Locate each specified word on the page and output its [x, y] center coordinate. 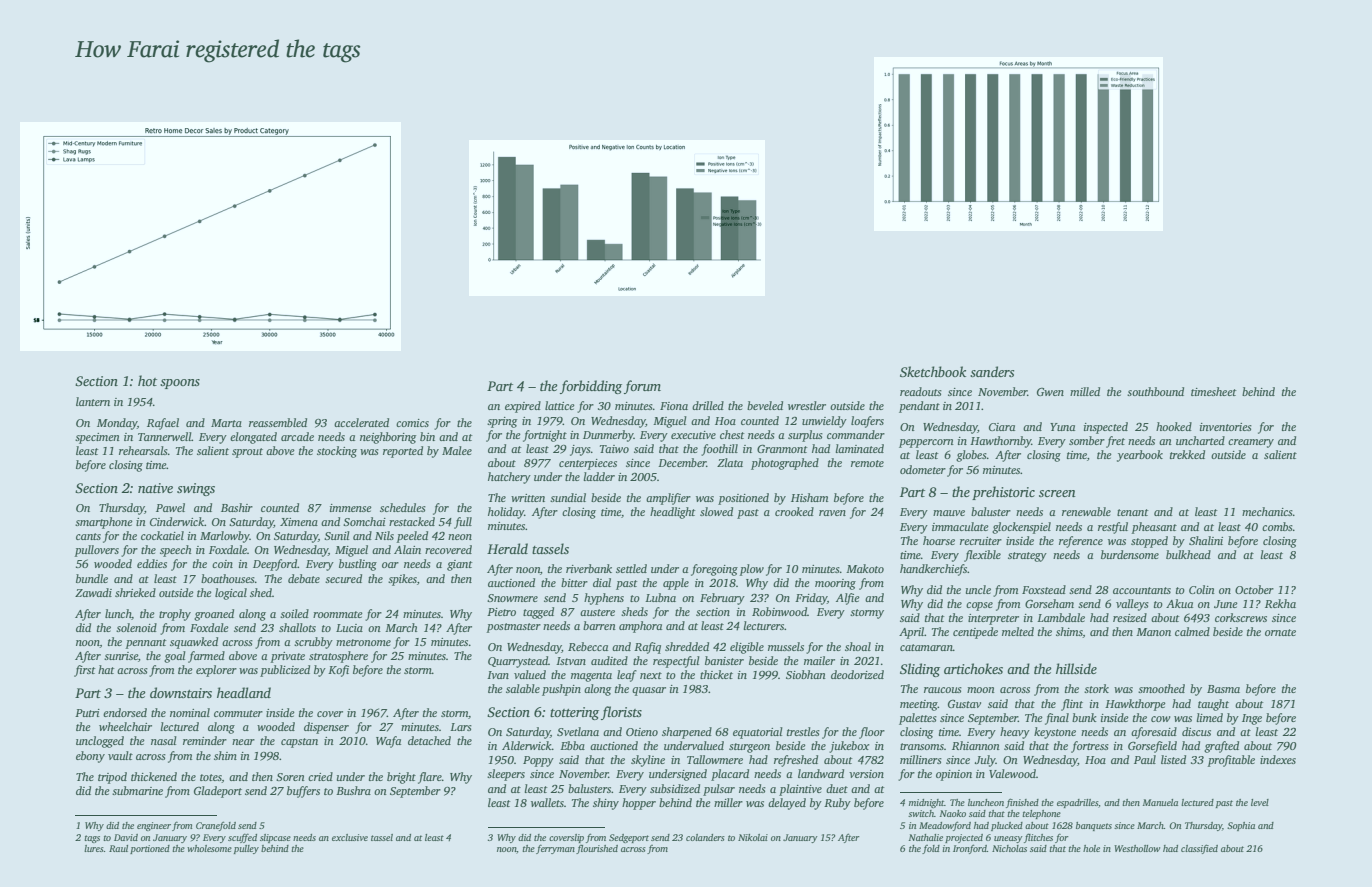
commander [856, 434]
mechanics [1267, 511]
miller [728, 802]
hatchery [509, 478]
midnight [927, 803]
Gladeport [218, 792]
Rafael [163, 424]
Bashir [237, 507]
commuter [238, 713]
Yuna [1062, 427]
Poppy [538, 761]
